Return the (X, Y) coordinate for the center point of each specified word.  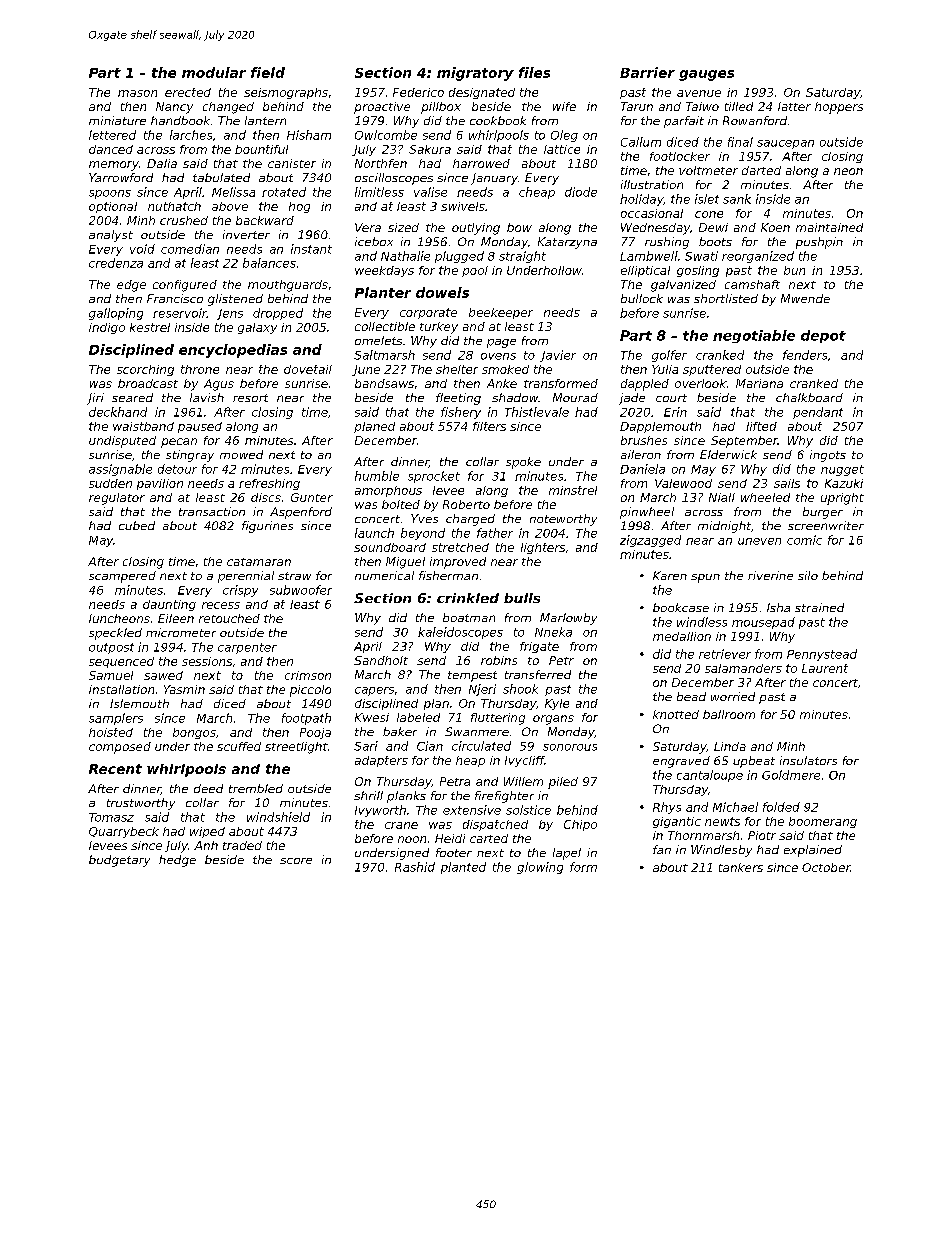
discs (266, 497)
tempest (472, 676)
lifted (761, 426)
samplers (116, 719)
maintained (829, 227)
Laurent (825, 668)
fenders (805, 355)
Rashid (415, 867)
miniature (117, 120)
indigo (107, 328)
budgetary (119, 861)
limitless (379, 192)
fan (662, 849)
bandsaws (384, 383)
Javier (558, 356)
